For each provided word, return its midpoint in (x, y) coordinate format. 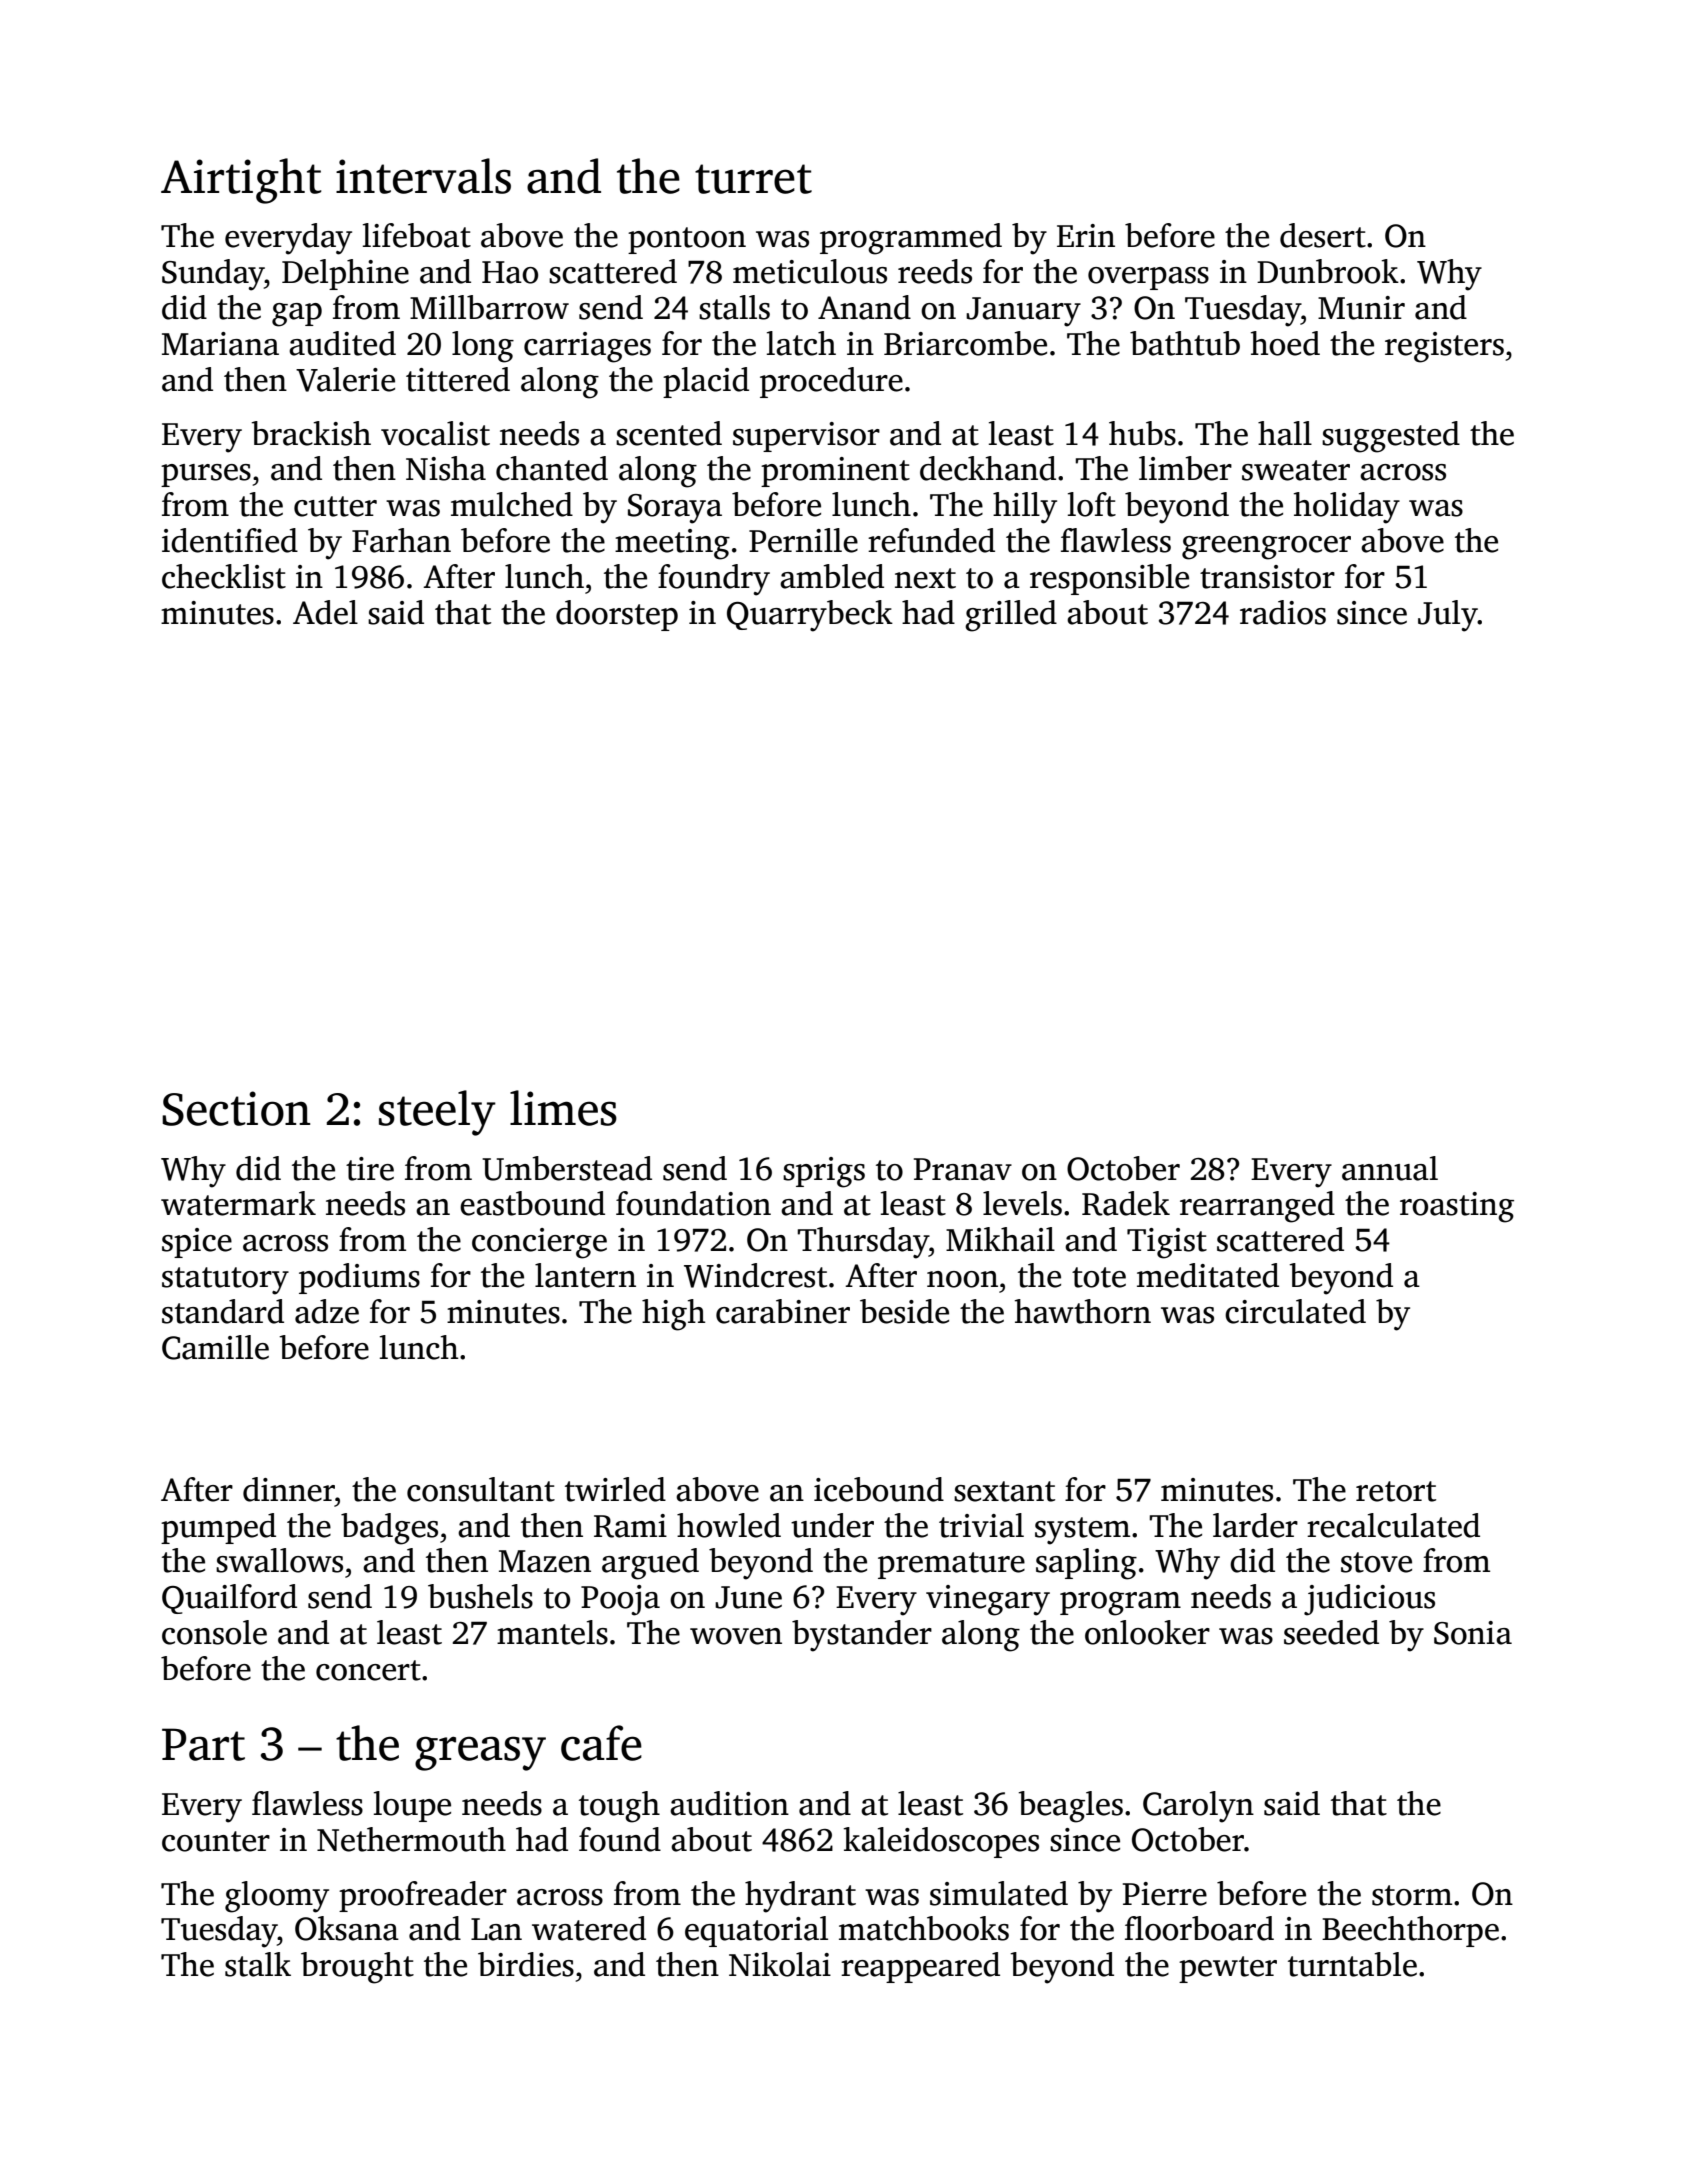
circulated (1295, 1311)
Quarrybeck (810, 616)
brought (357, 1968)
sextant (1004, 1491)
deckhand (988, 468)
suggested (1391, 437)
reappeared (920, 1967)
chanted (552, 468)
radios (1283, 612)
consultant (481, 1489)
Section (236, 1108)
